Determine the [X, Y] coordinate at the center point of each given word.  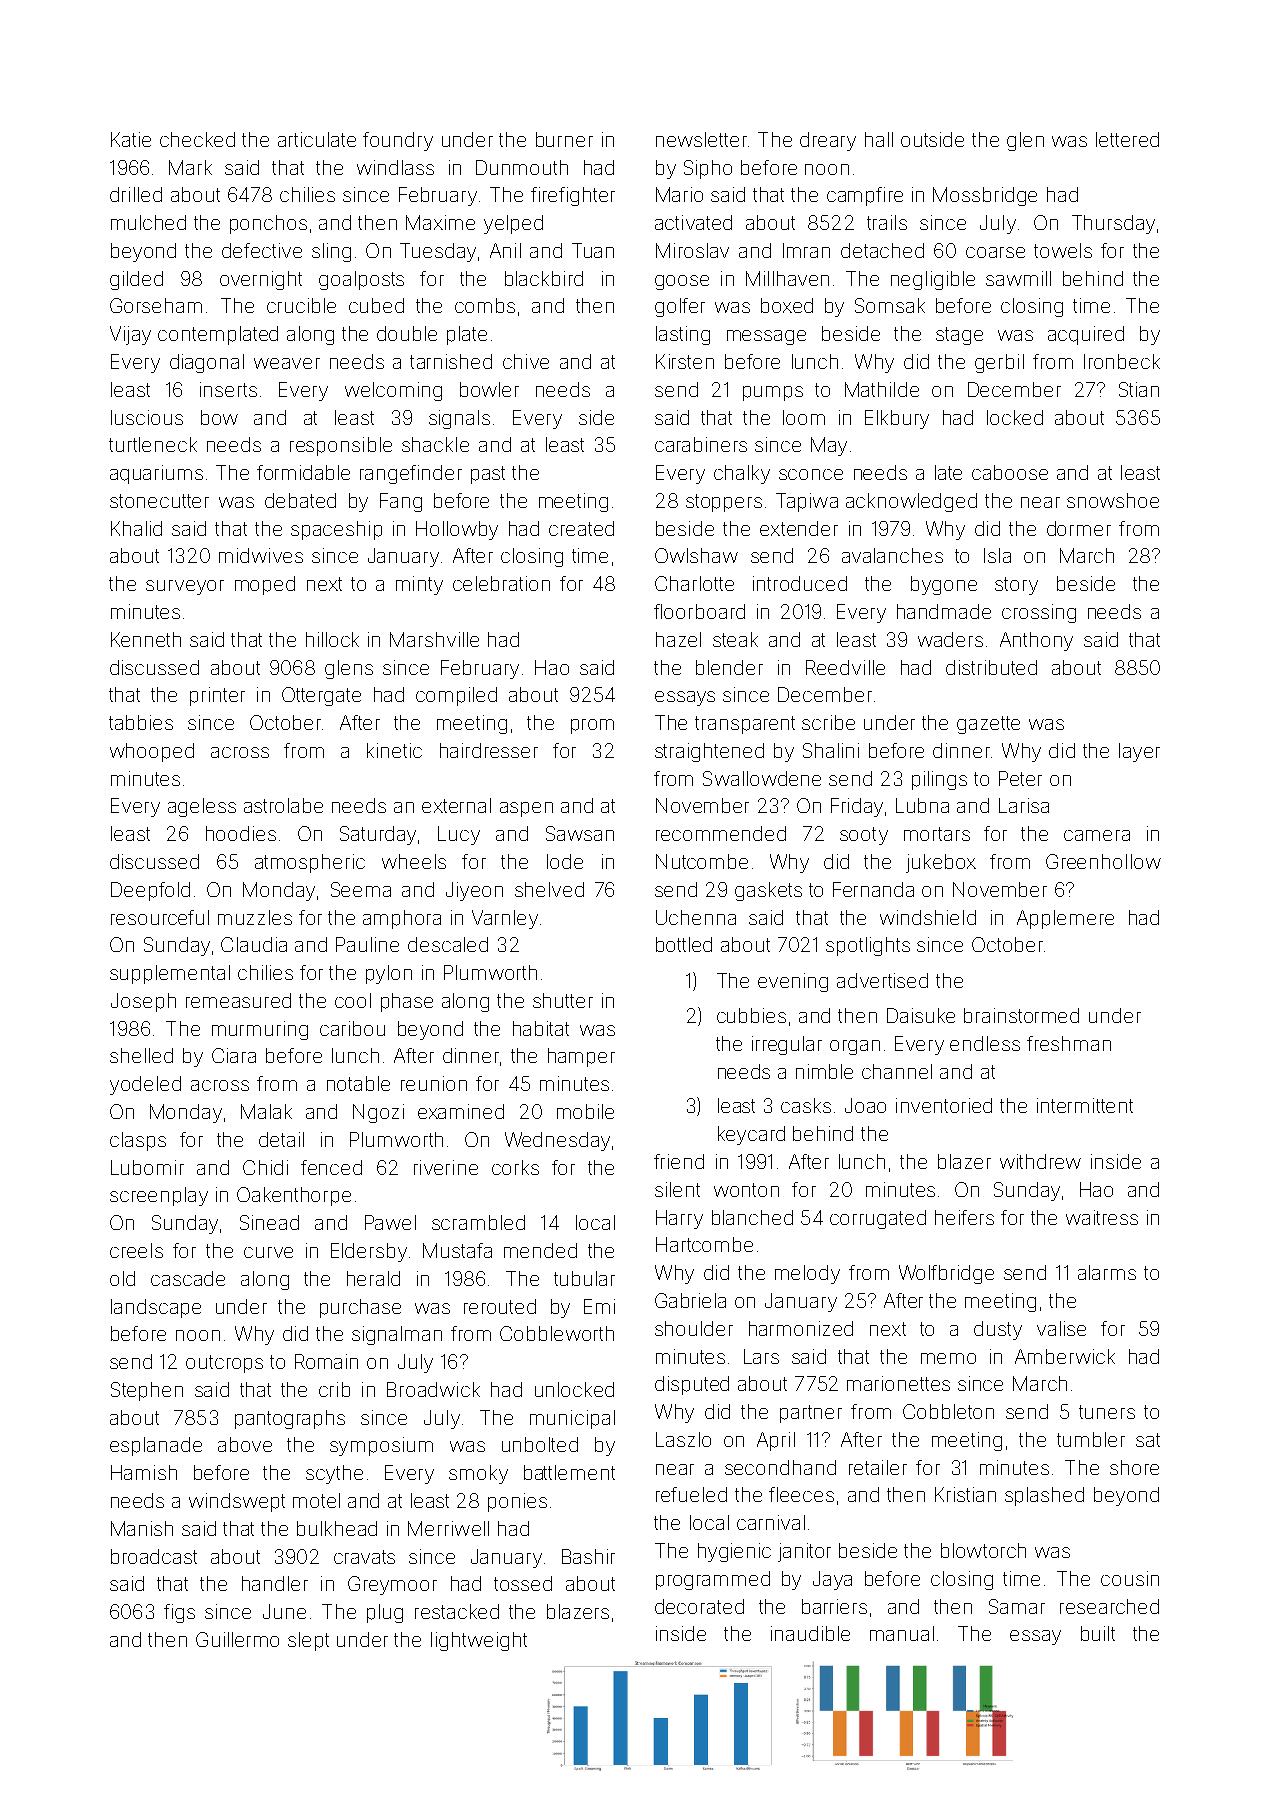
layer [1139, 752]
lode [565, 861]
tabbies [141, 722]
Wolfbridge [946, 1274]
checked [197, 139]
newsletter [701, 139]
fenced [331, 1167]
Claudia [254, 944]
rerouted [500, 1306]
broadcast [154, 1556]
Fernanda [873, 889]
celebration [501, 583]
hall [879, 139]
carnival [771, 1522]
